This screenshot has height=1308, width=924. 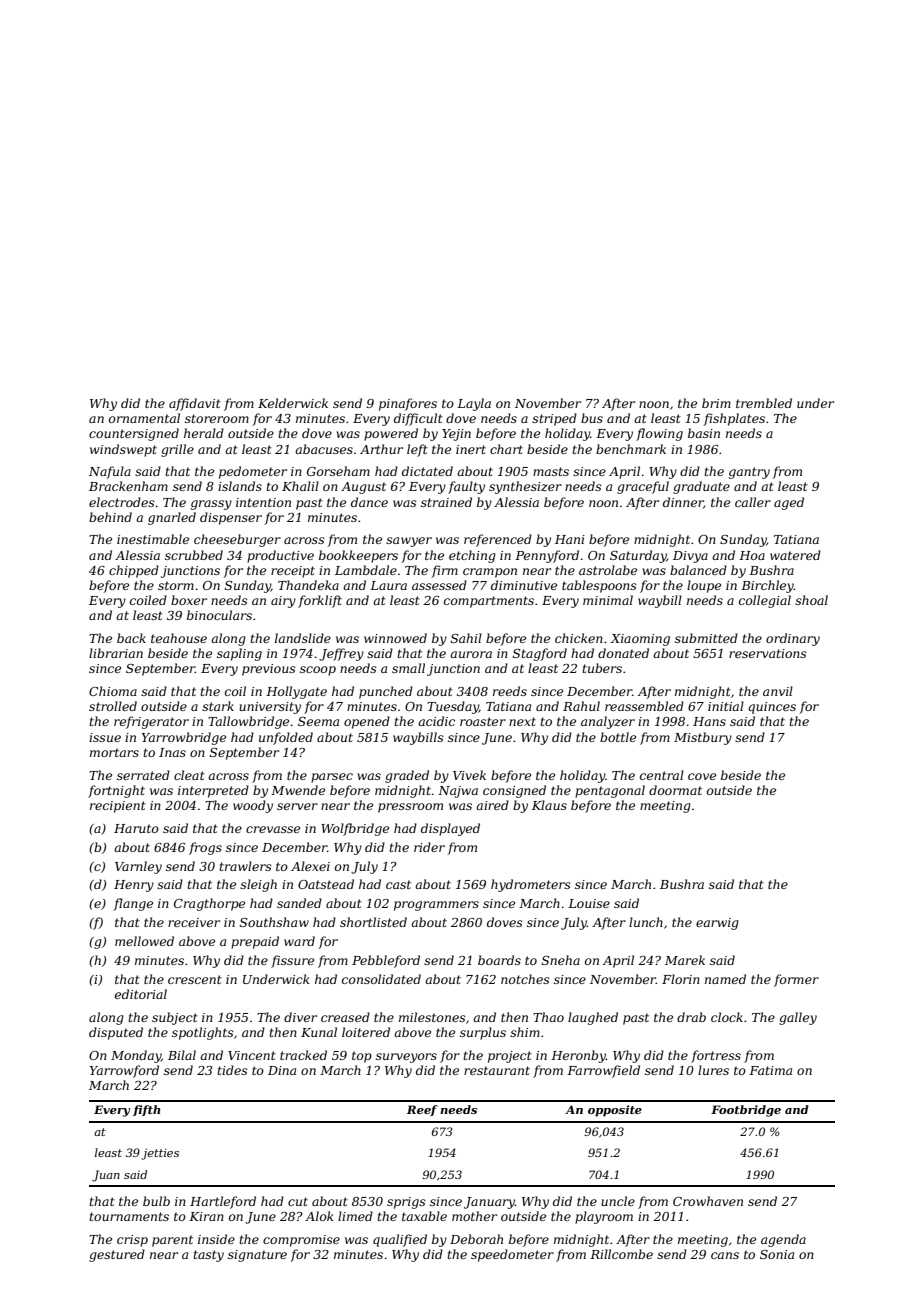 What do you see at coordinates (483, 1033) in the screenshot?
I see `surplus` at bounding box center [483, 1033].
